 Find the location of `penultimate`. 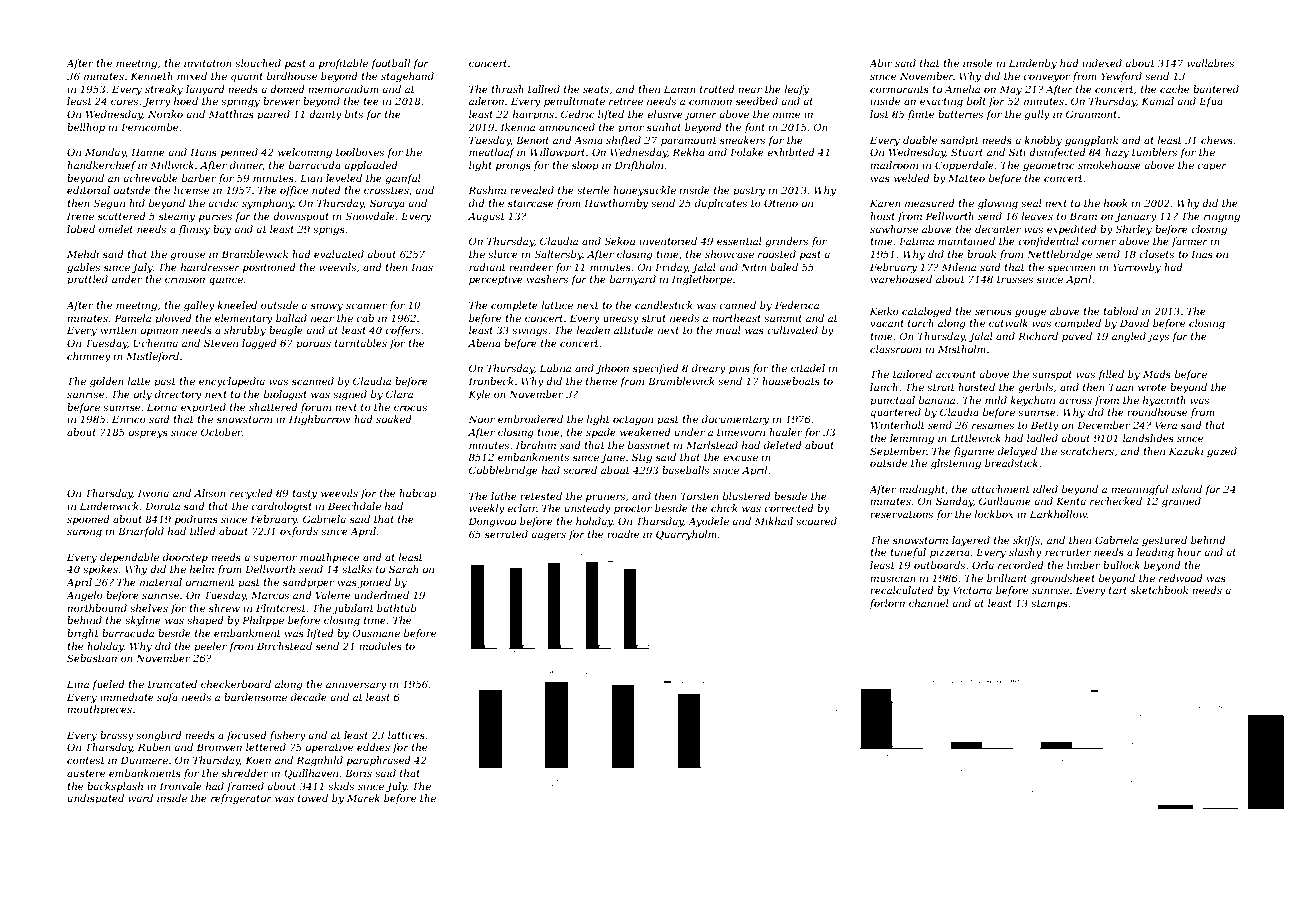

penultimate is located at coordinates (574, 102).
